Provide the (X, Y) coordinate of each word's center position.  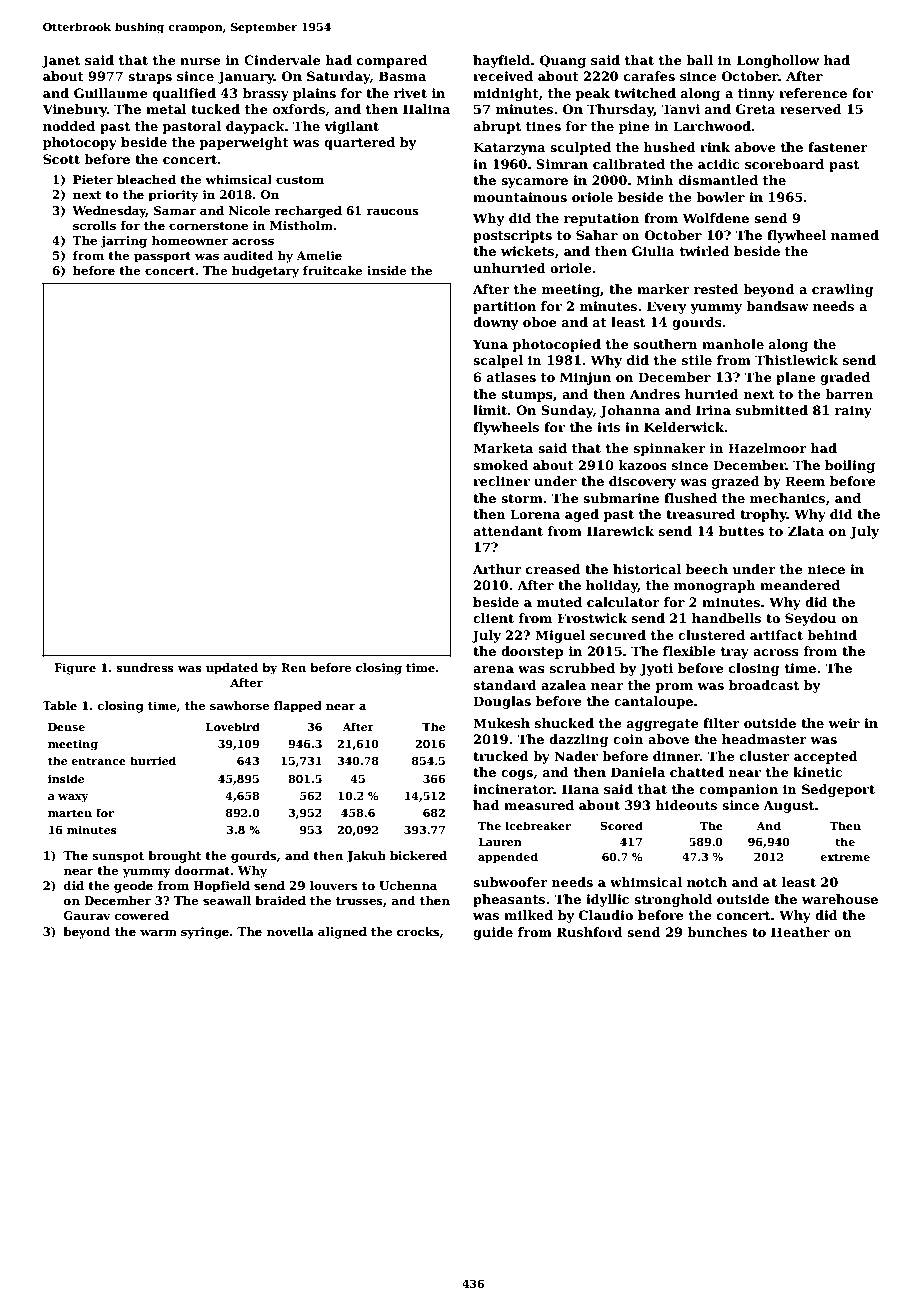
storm (522, 498)
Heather (800, 932)
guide (493, 933)
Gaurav (87, 915)
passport (162, 257)
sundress (145, 667)
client (493, 618)
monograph (715, 586)
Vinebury (75, 110)
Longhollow (778, 61)
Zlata (806, 531)
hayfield (501, 61)
